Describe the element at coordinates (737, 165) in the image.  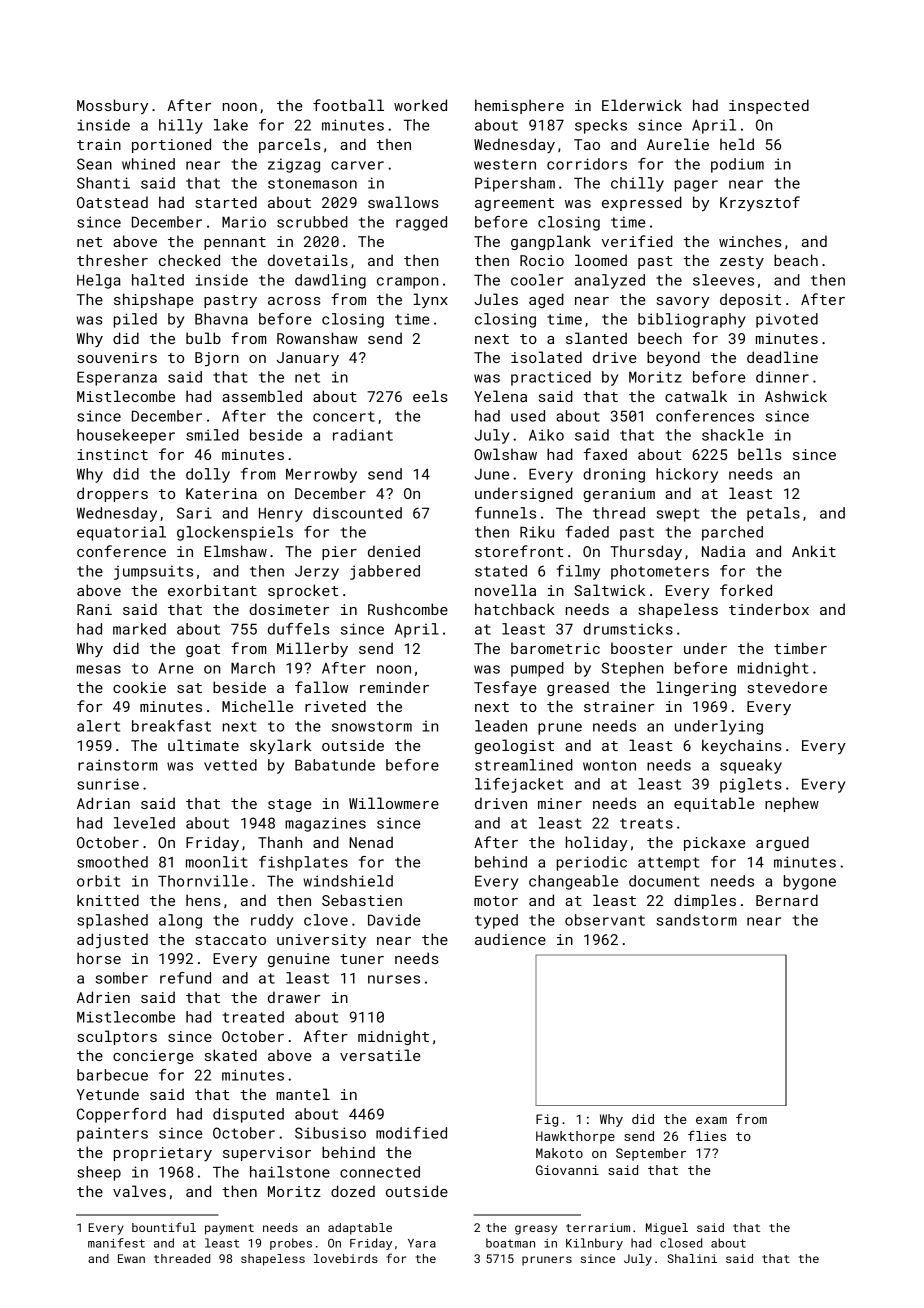
I see `podium` at that location.
